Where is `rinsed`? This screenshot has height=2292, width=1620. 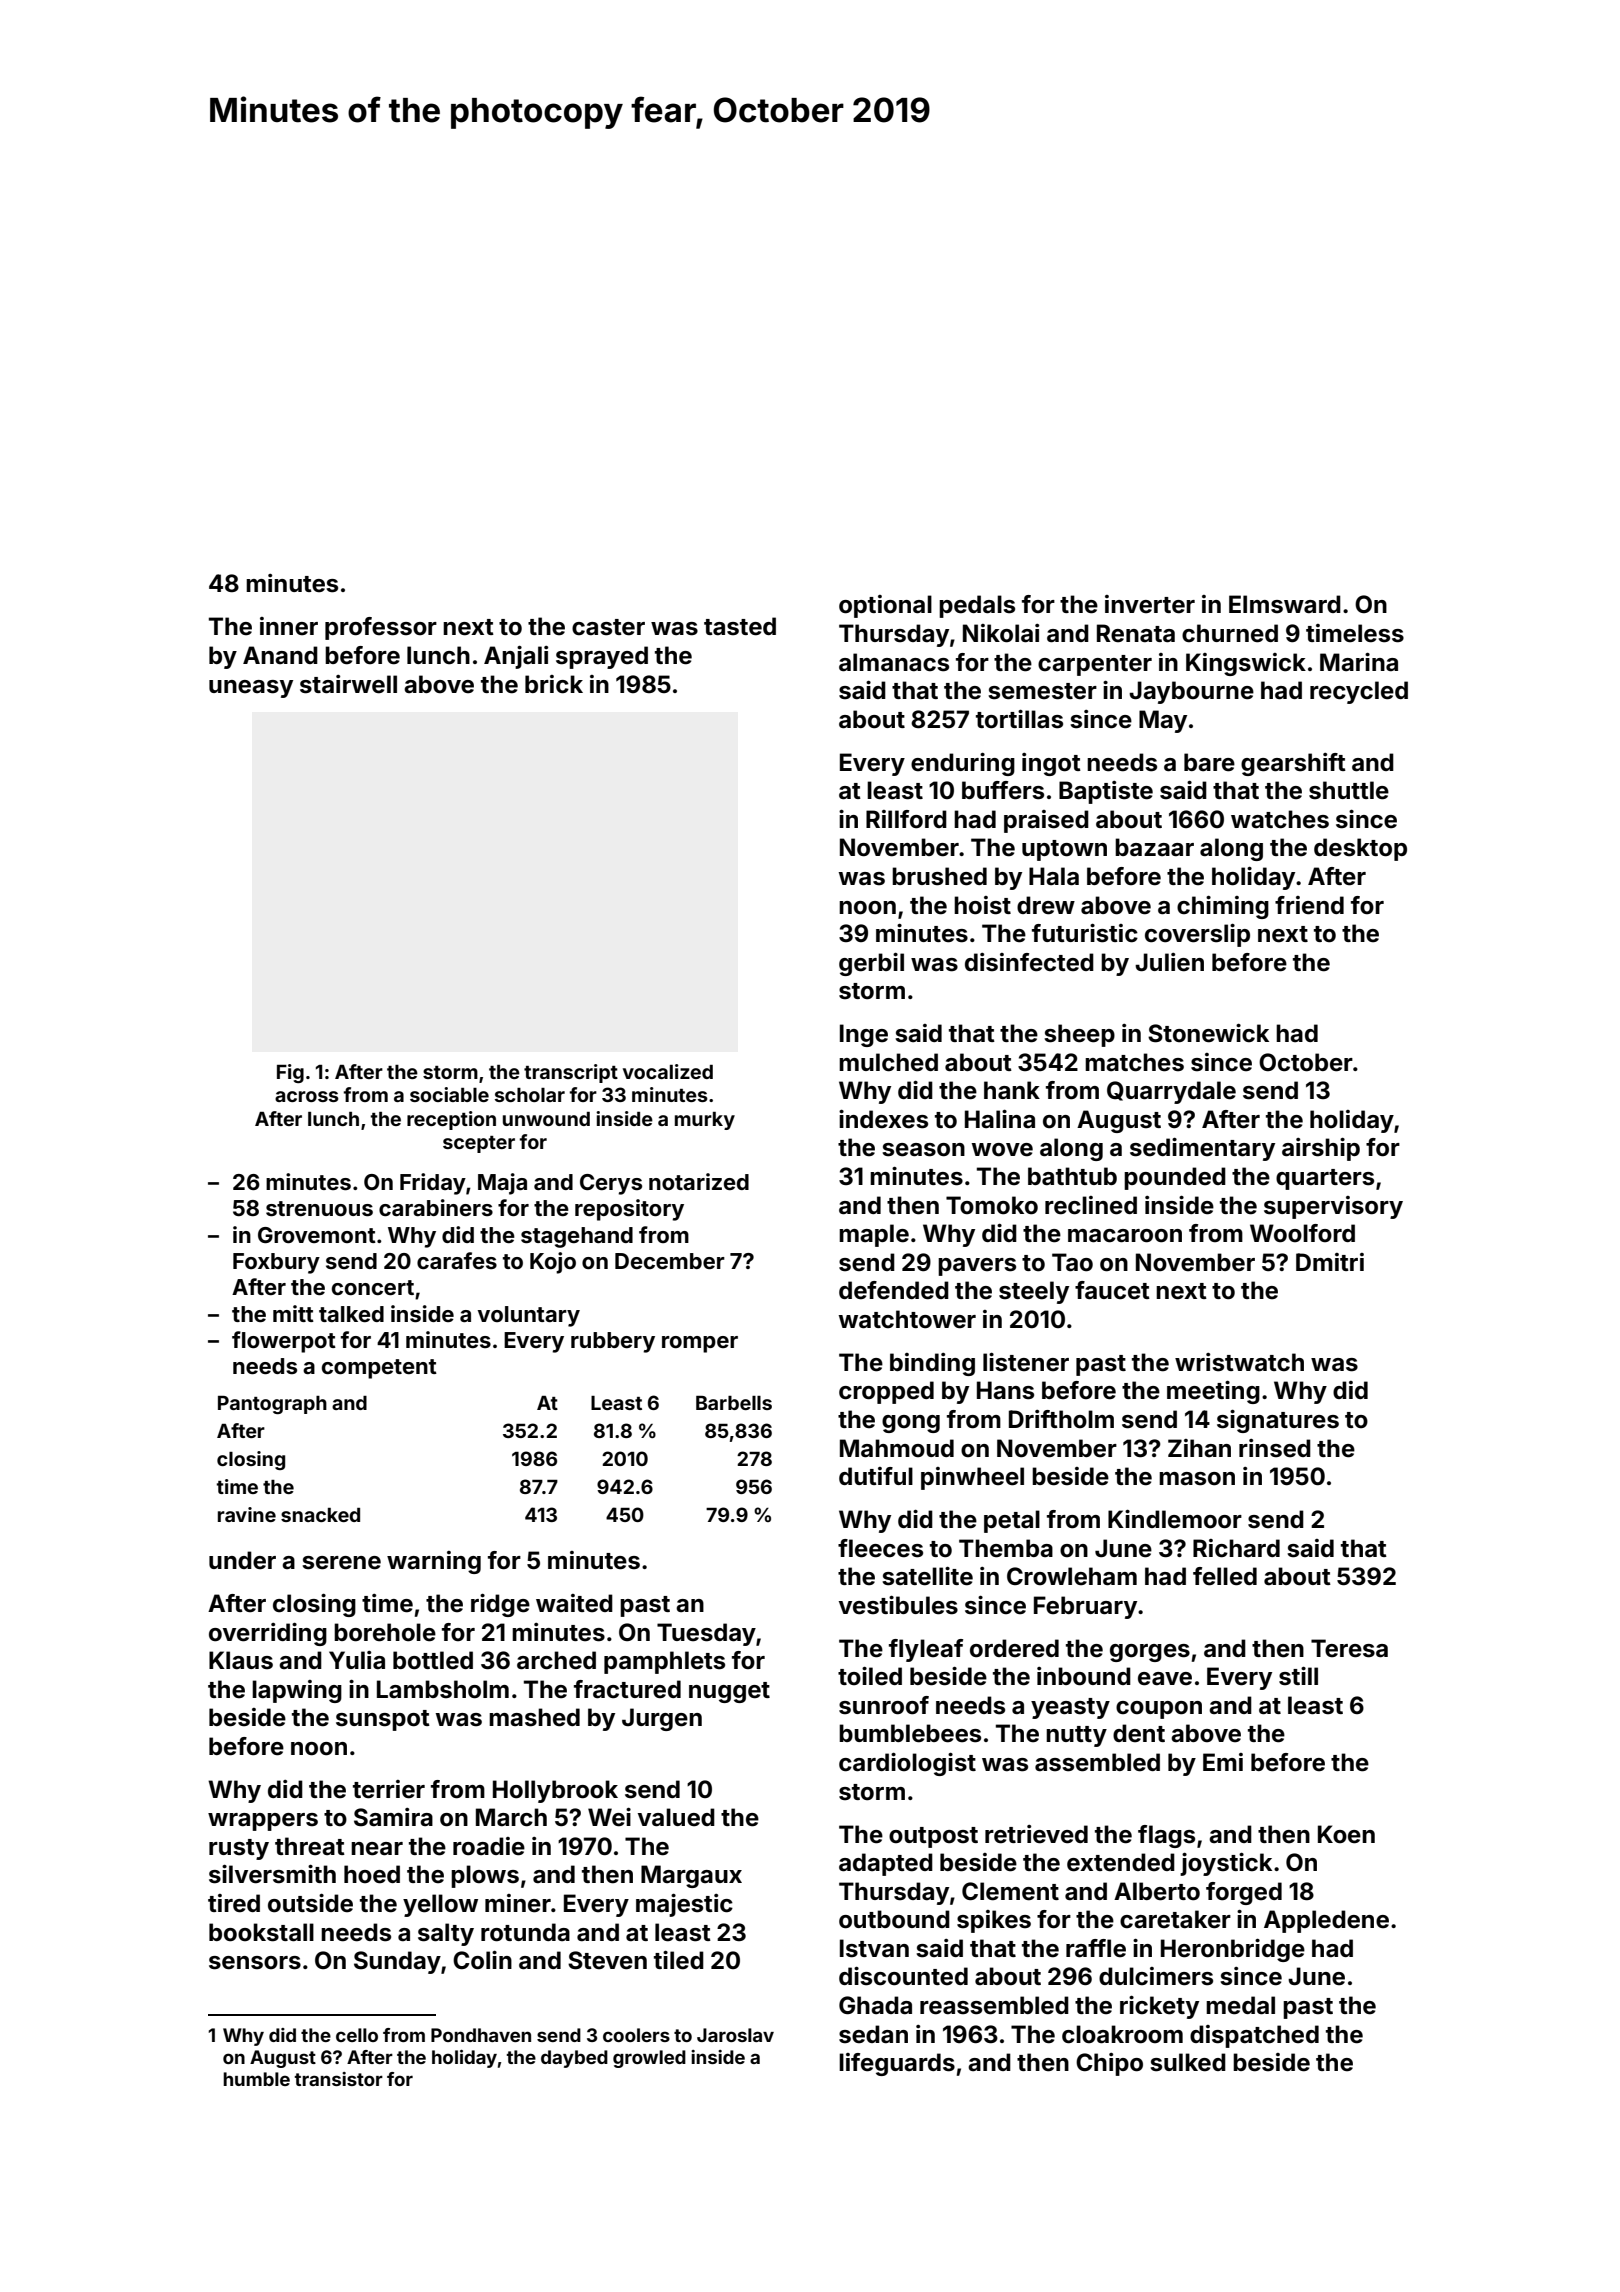
rinsed is located at coordinates (1275, 1448).
